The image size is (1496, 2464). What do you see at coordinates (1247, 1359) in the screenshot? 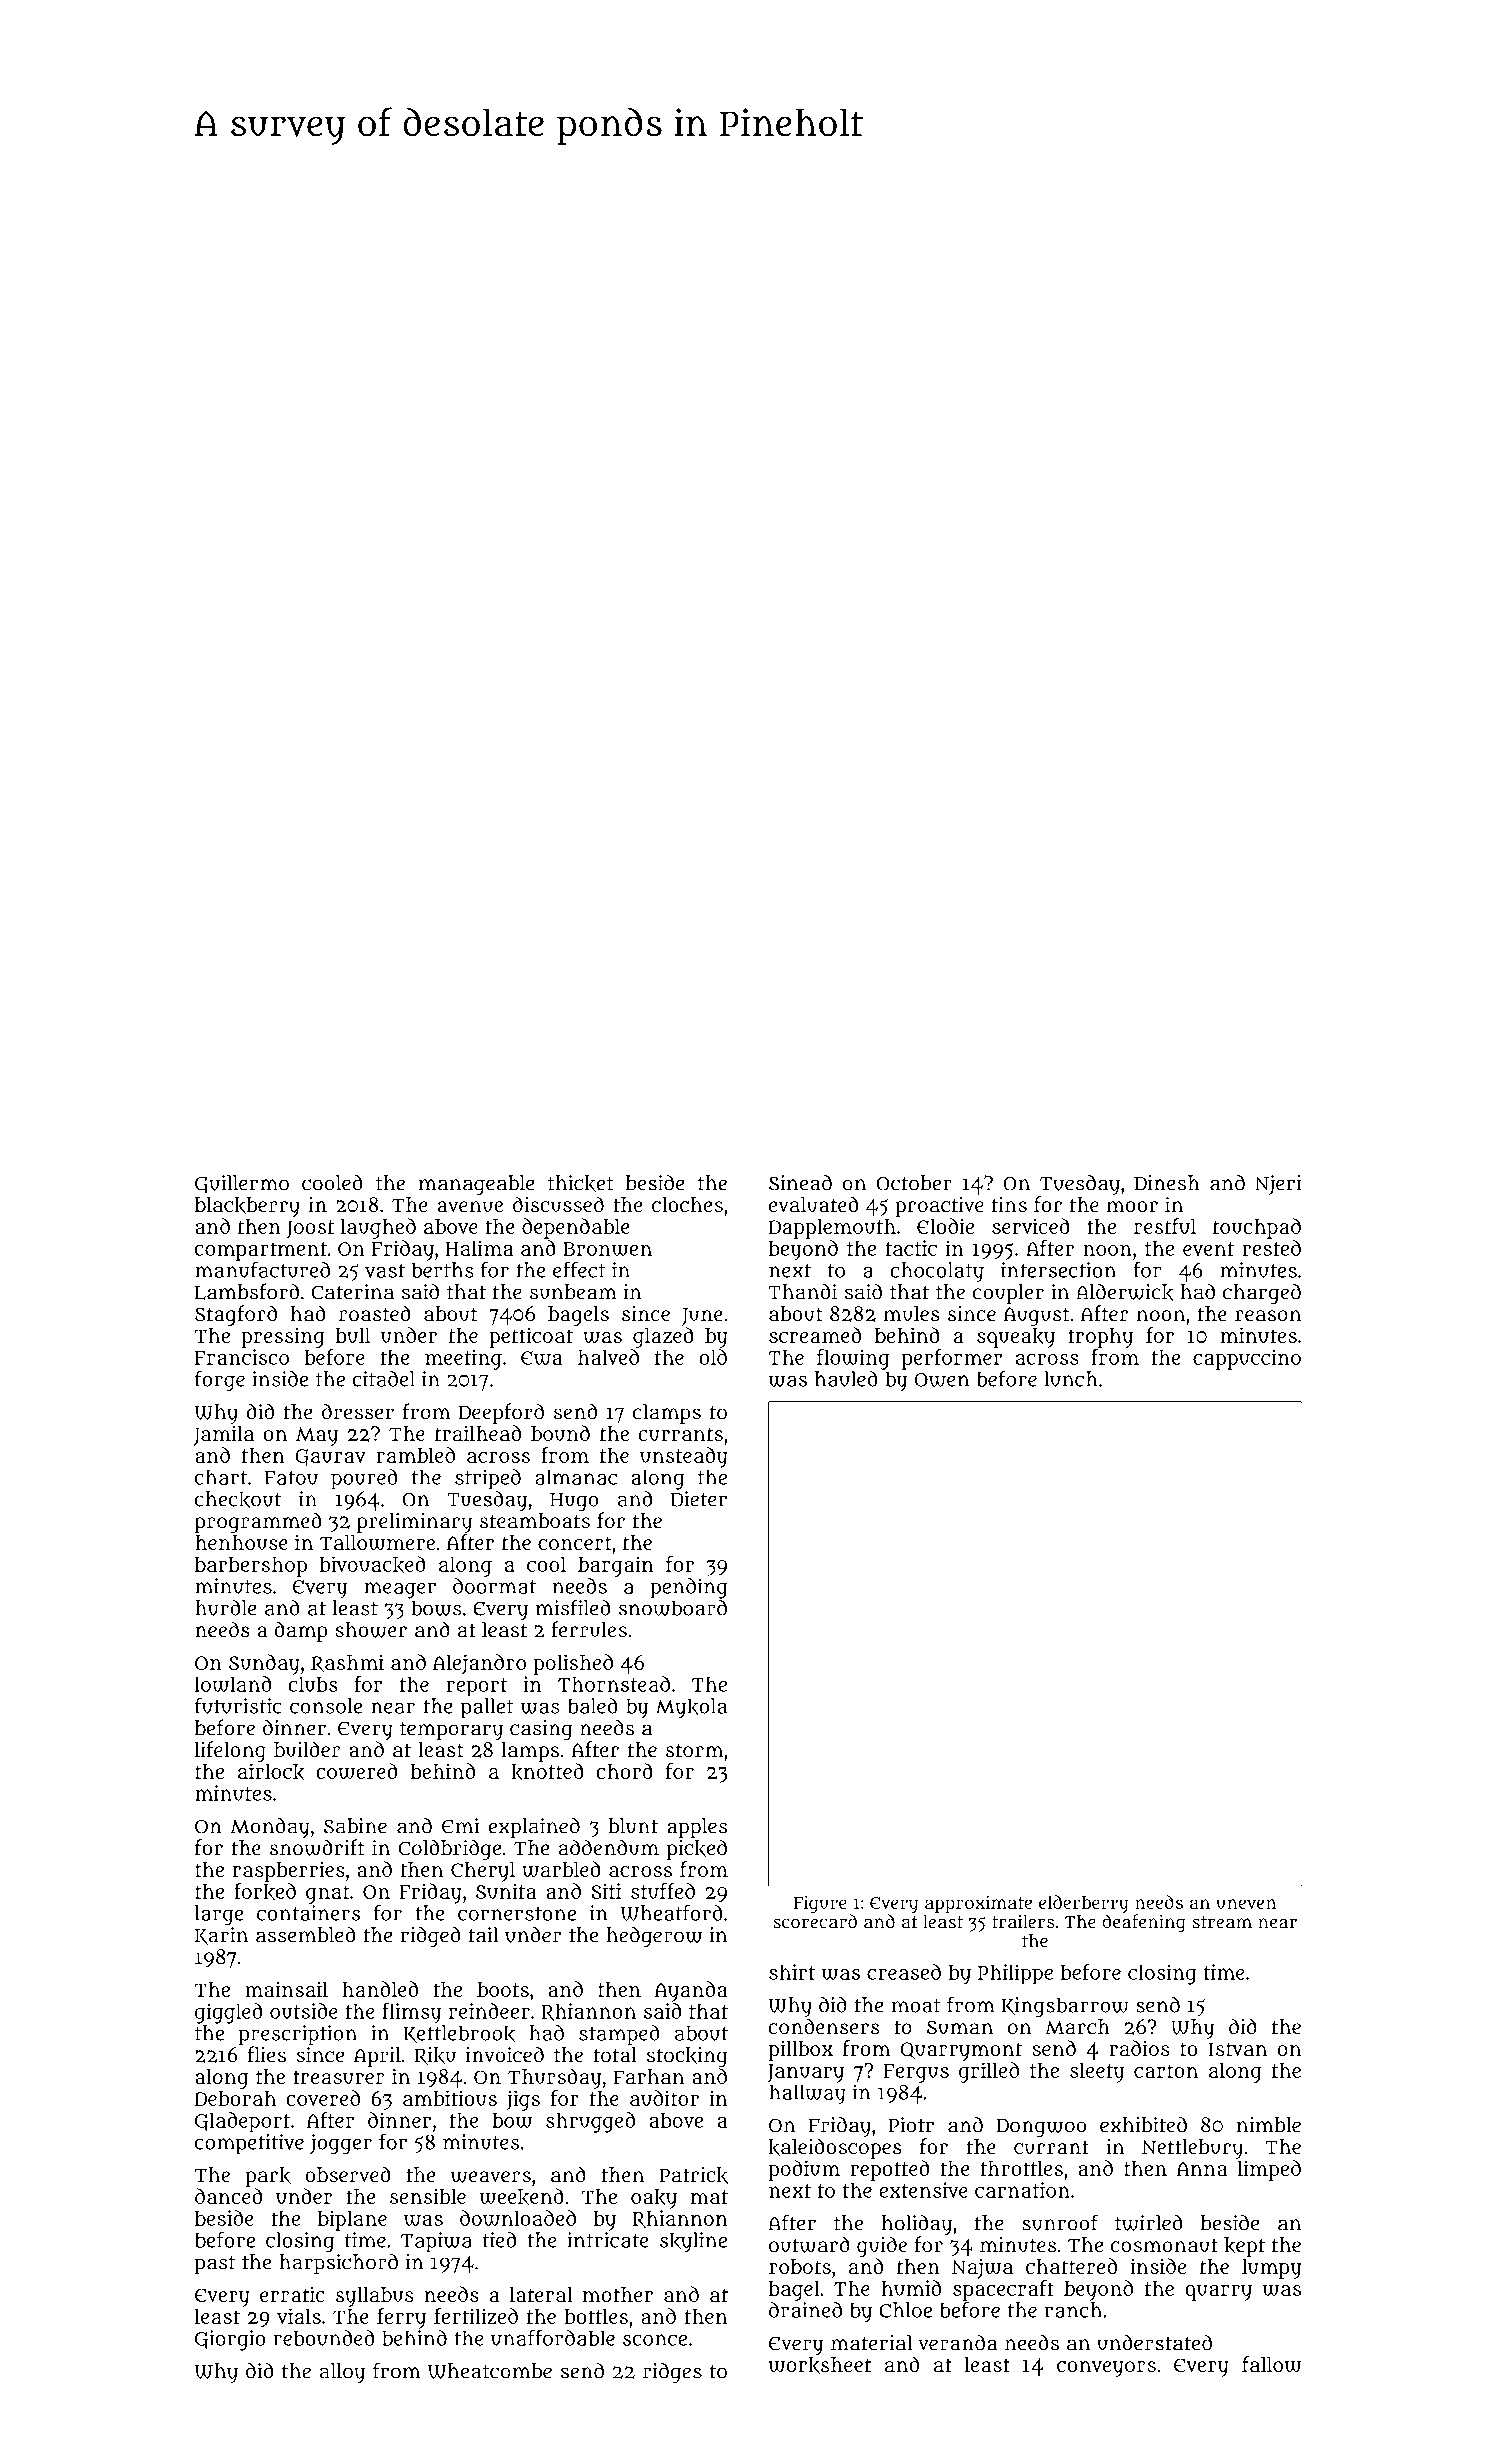
I see `cappuccino` at bounding box center [1247, 1359].
